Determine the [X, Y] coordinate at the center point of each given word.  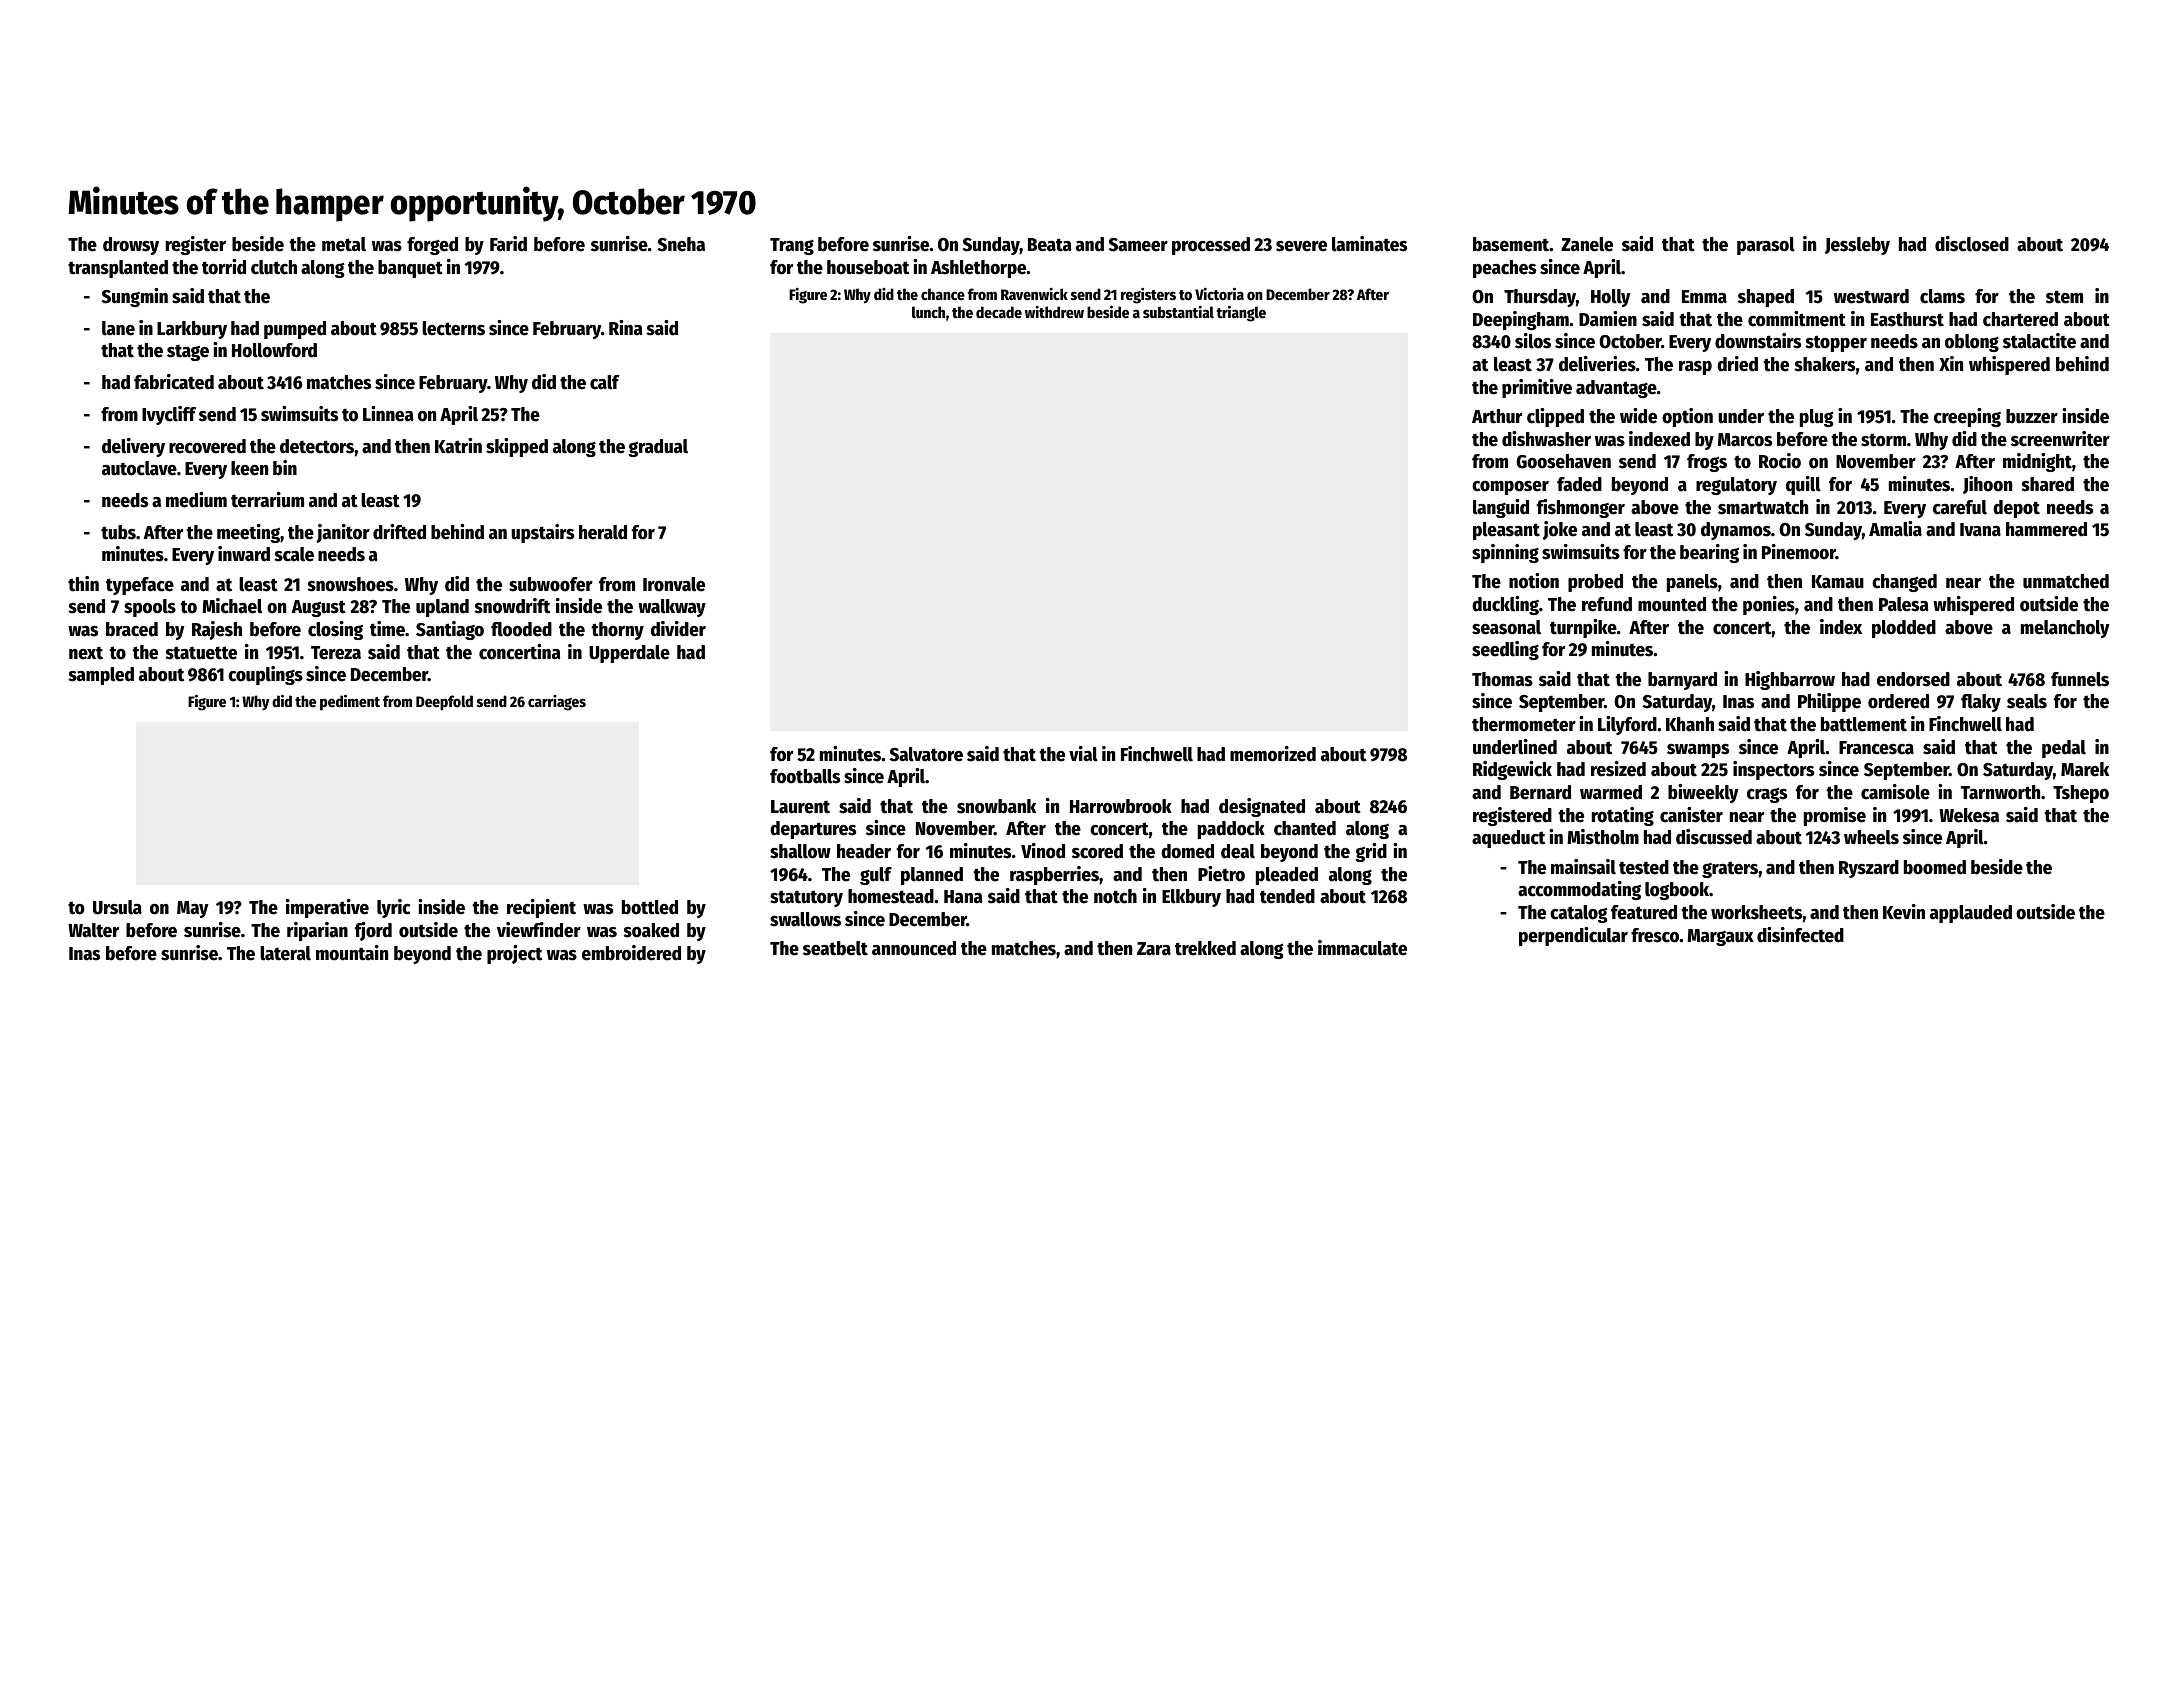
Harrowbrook [1121, 806]
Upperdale [629, 654]
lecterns [453, 328]
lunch [928, 312]
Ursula [117, 907]
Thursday [1540, 298]
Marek [2085, 769]
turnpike [1583, 628]
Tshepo [2081, 794]
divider [678, 629]
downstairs [1758, 341]
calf [605, 382]
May [193, 909]
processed [1211, 246]
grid [1371, 852]
